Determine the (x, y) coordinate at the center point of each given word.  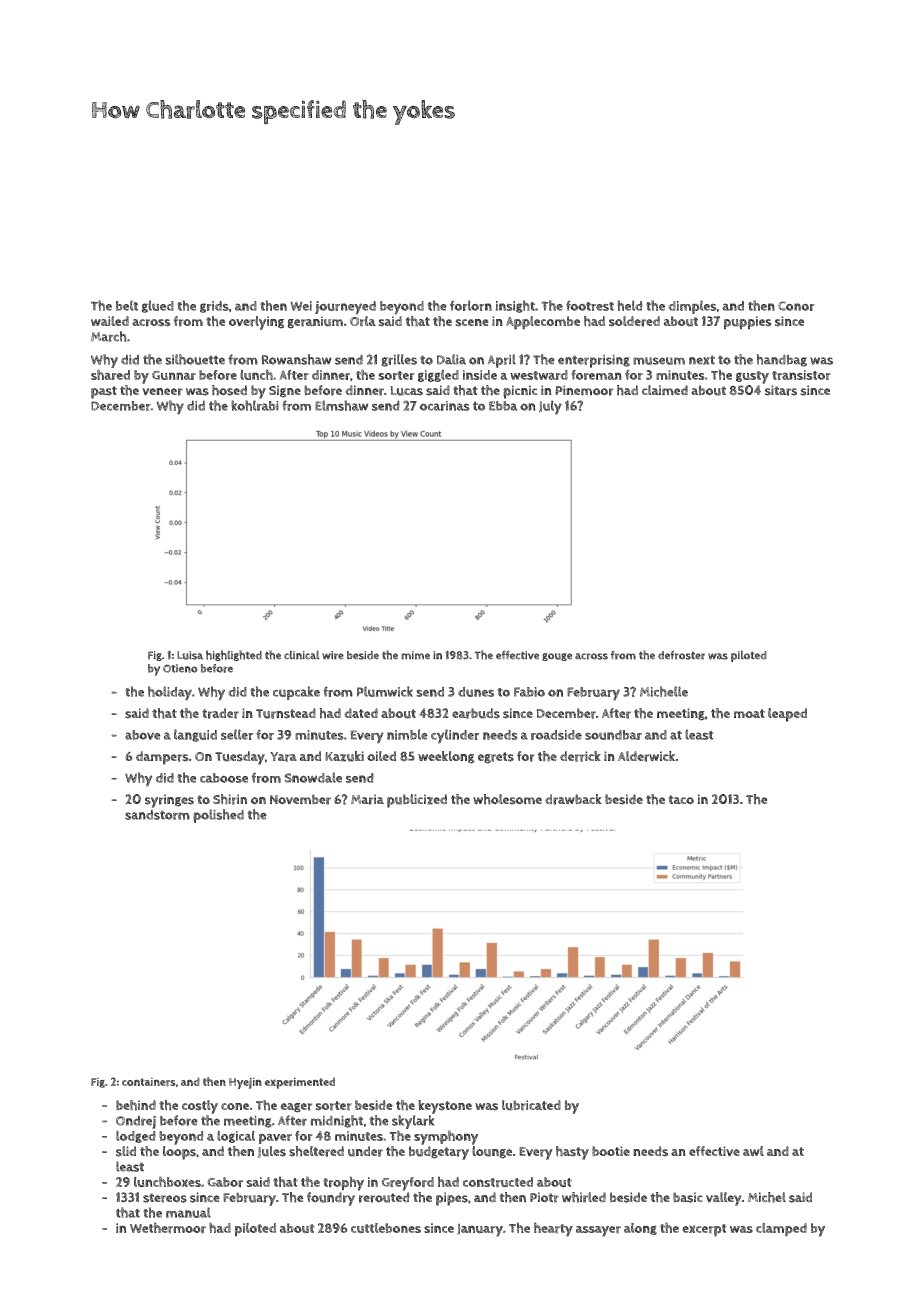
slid (126, 1151)
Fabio (529, 692)
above (143, 735)
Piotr (544, 1197)
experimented (300, 1083)
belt (127, 305)
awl (753, 1151)
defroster (681, 655)
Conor (796, 306)
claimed (665, 390)
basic (688, 1197)
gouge (557, 657)
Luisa (190, 655)
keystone (445, 1107)
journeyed (345, 308)
